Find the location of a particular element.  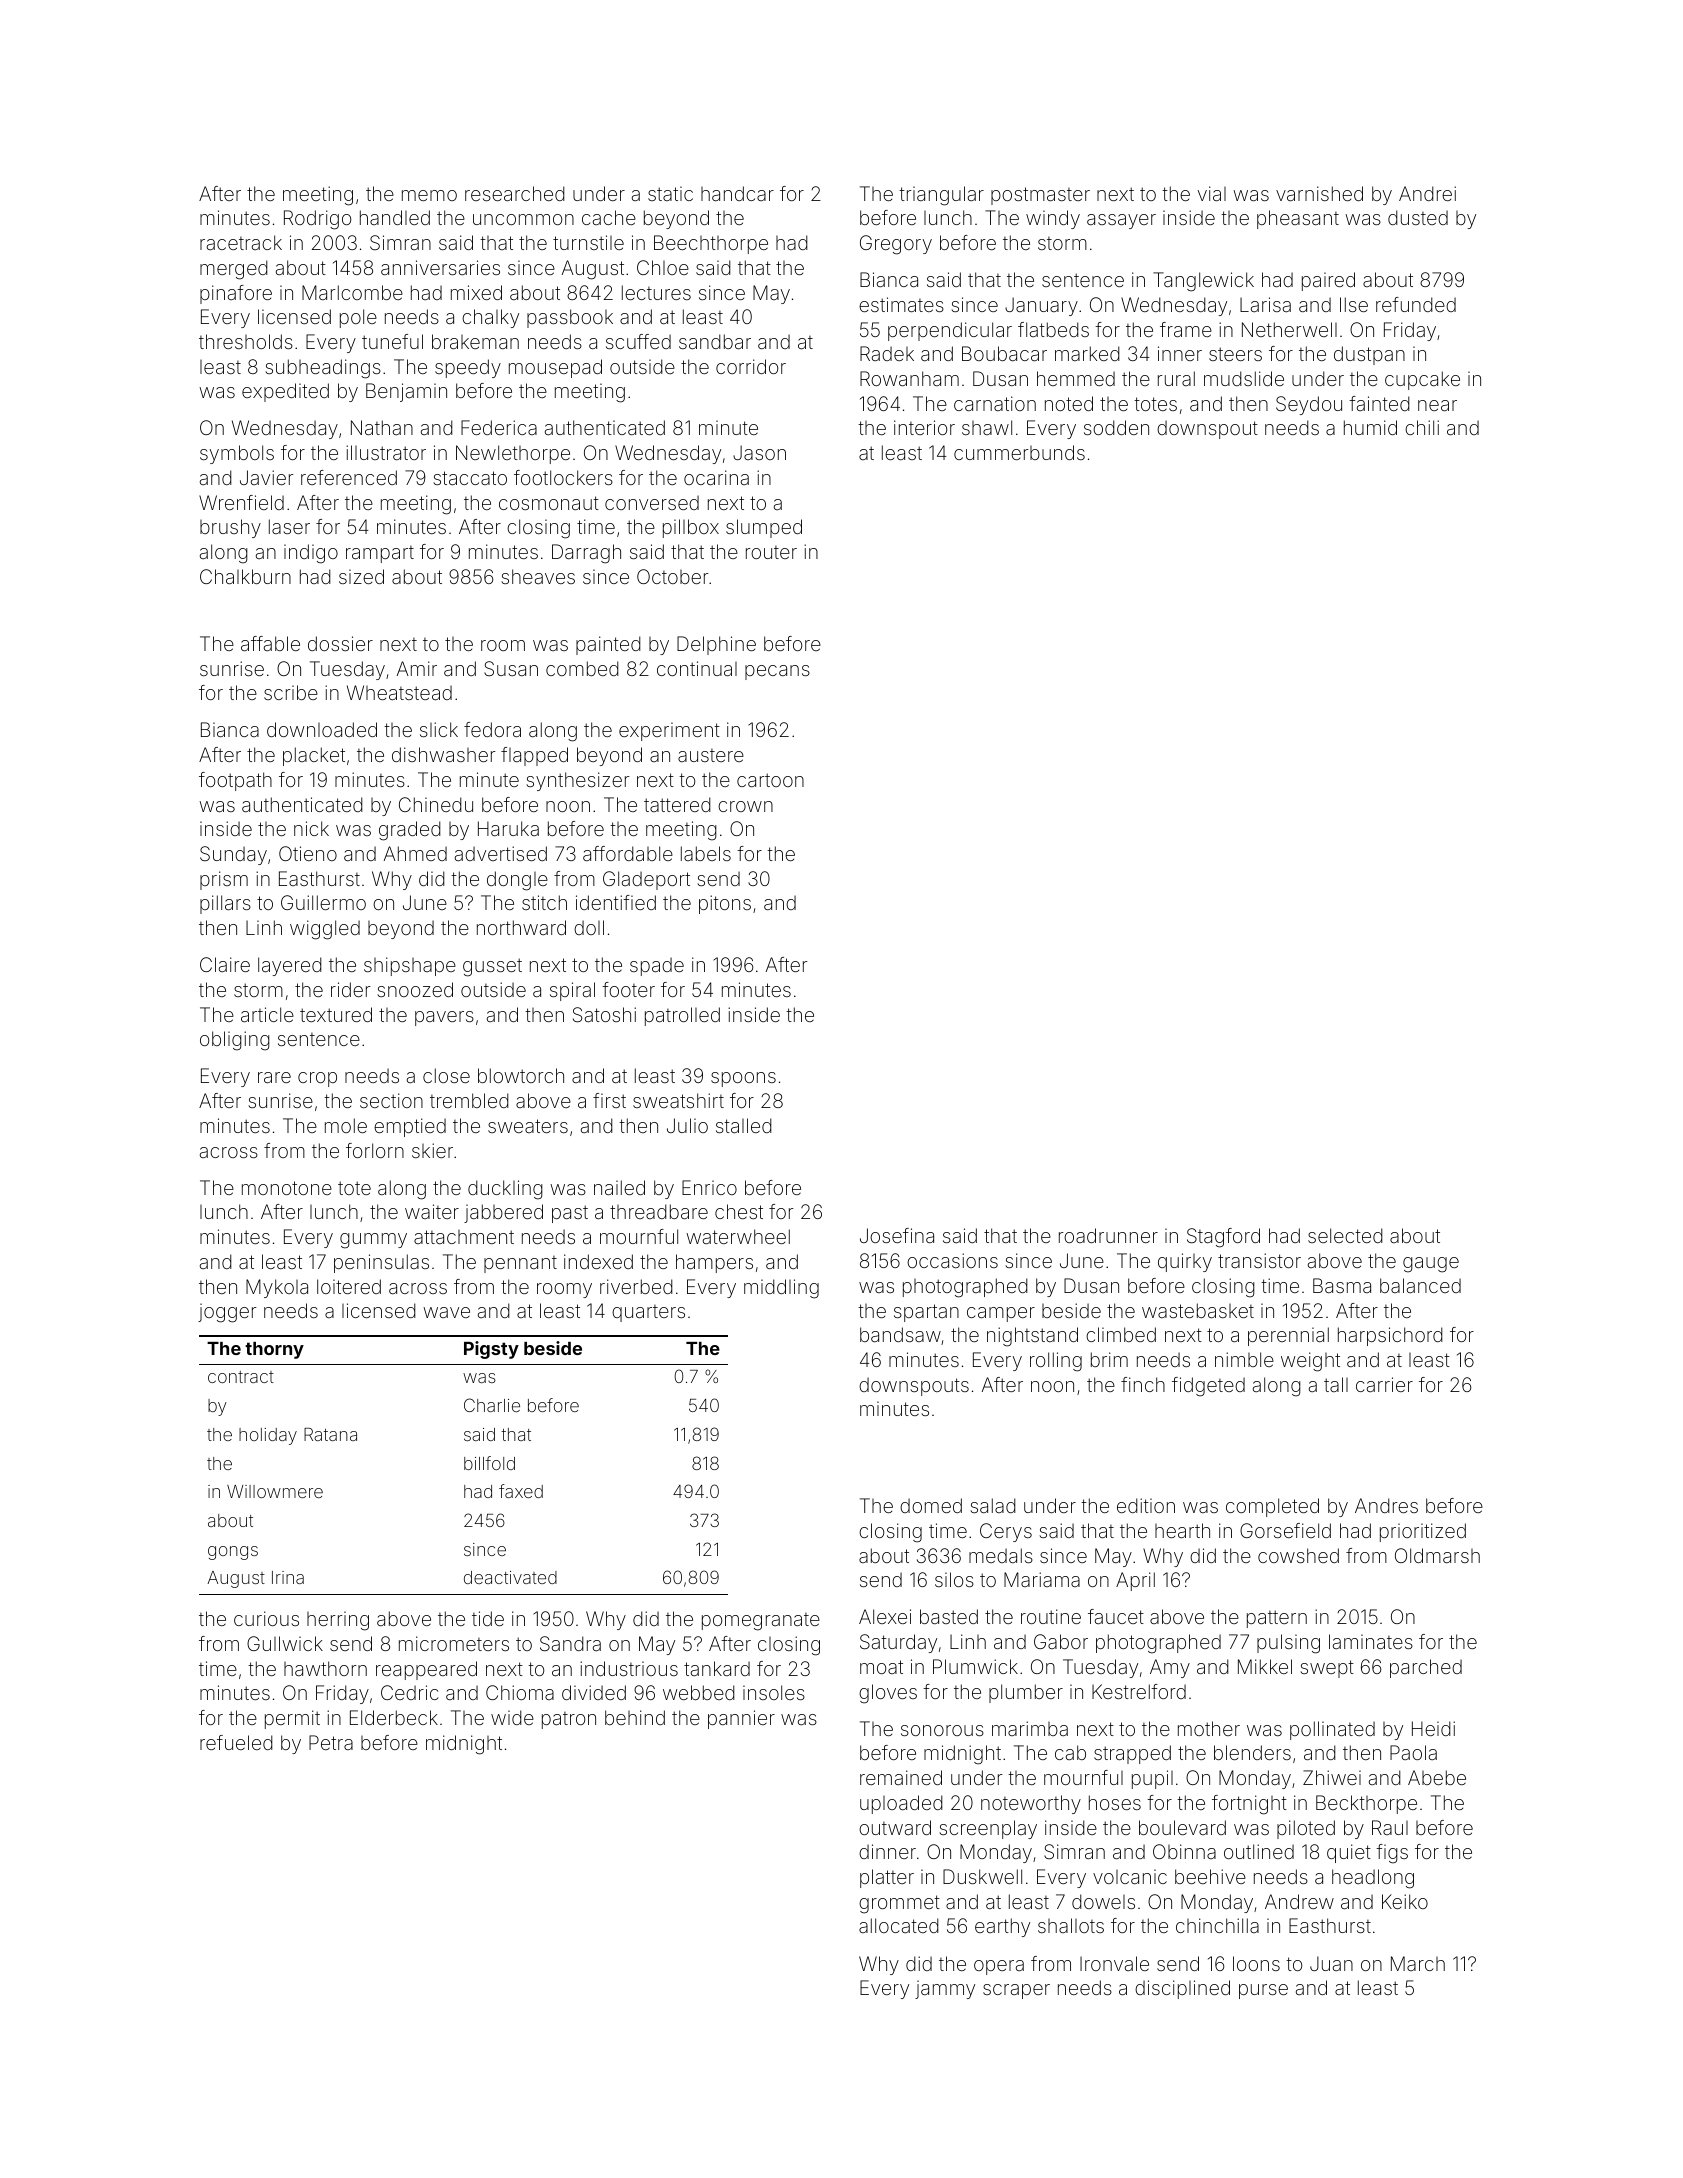

dusted is located at coordinates (1418, 217).
